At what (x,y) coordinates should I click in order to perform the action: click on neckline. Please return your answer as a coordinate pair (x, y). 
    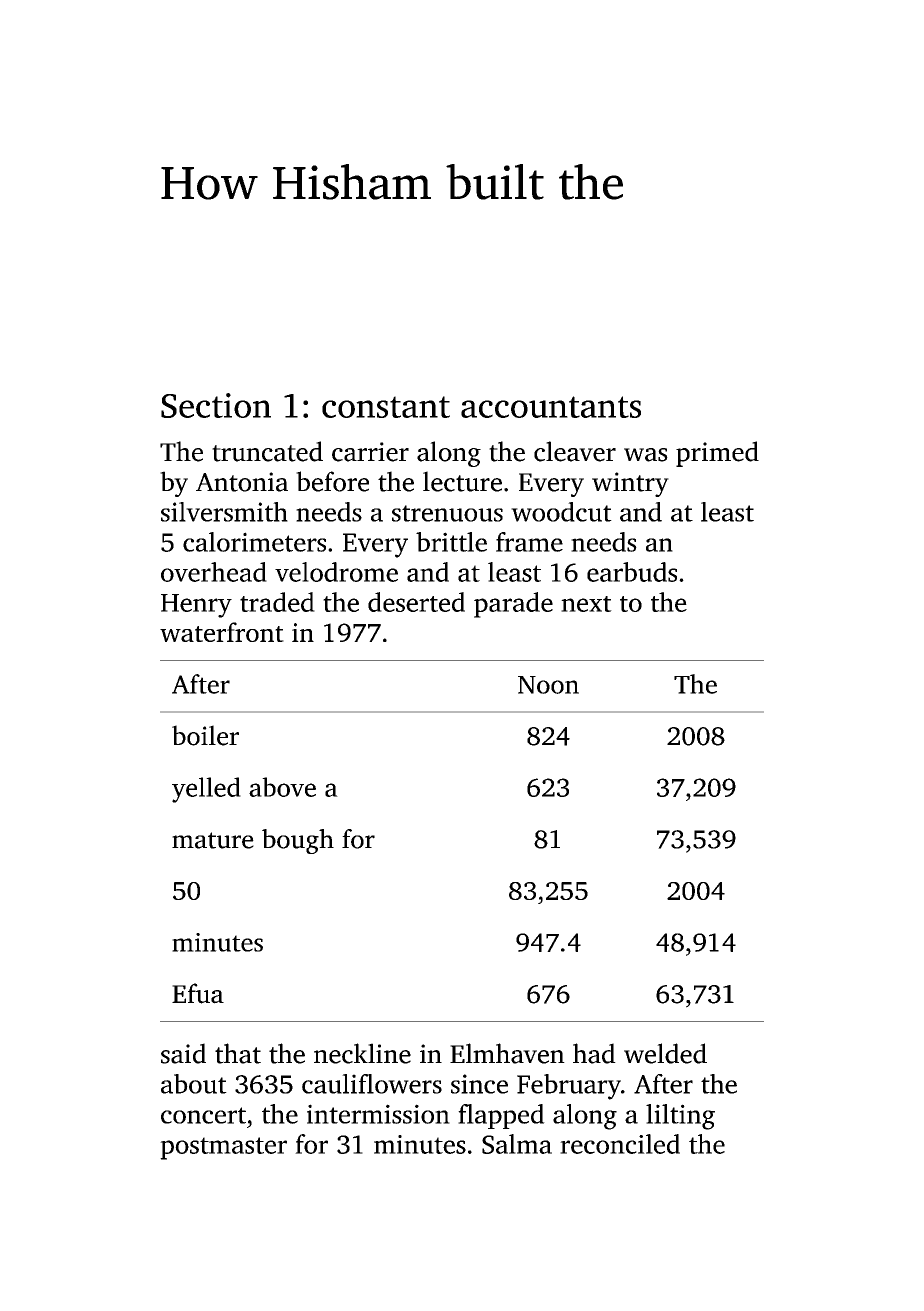
    Looking at the image, I should click on (362, 1053).
